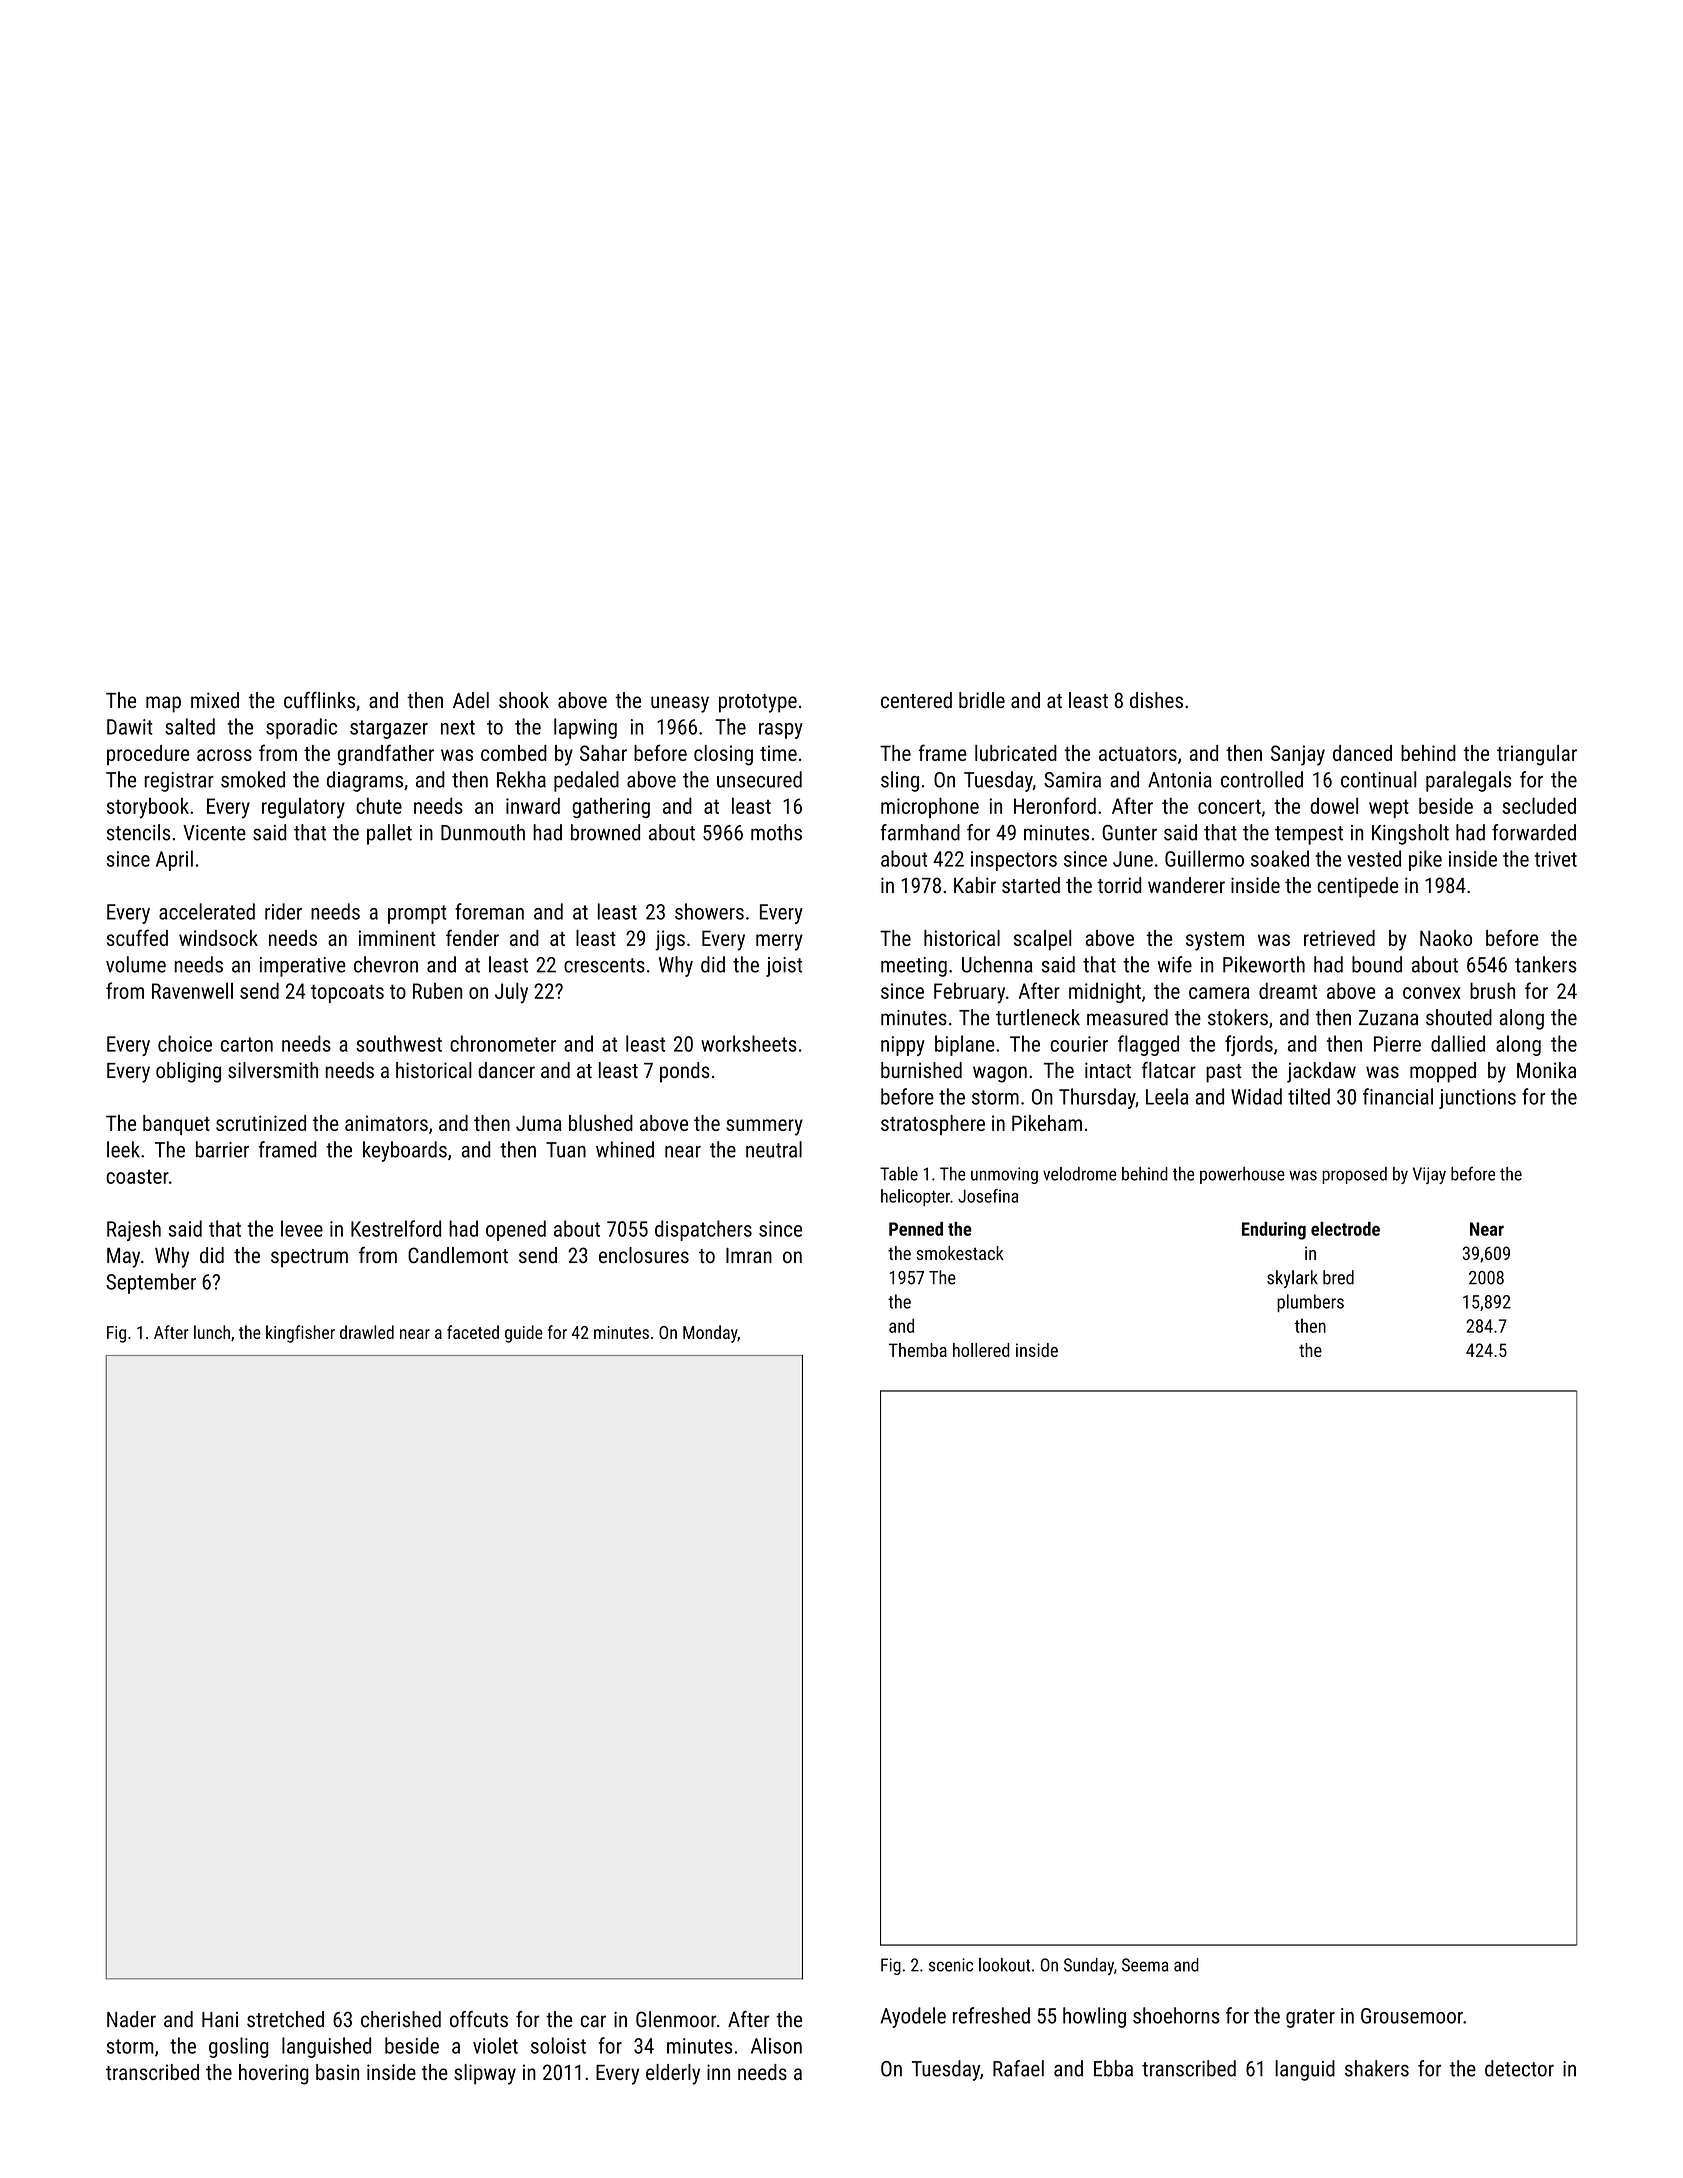 The image size is (1683, 2178). Describe the element at coordinates (212, 1332) in the page. I see `lunch` at that location.
